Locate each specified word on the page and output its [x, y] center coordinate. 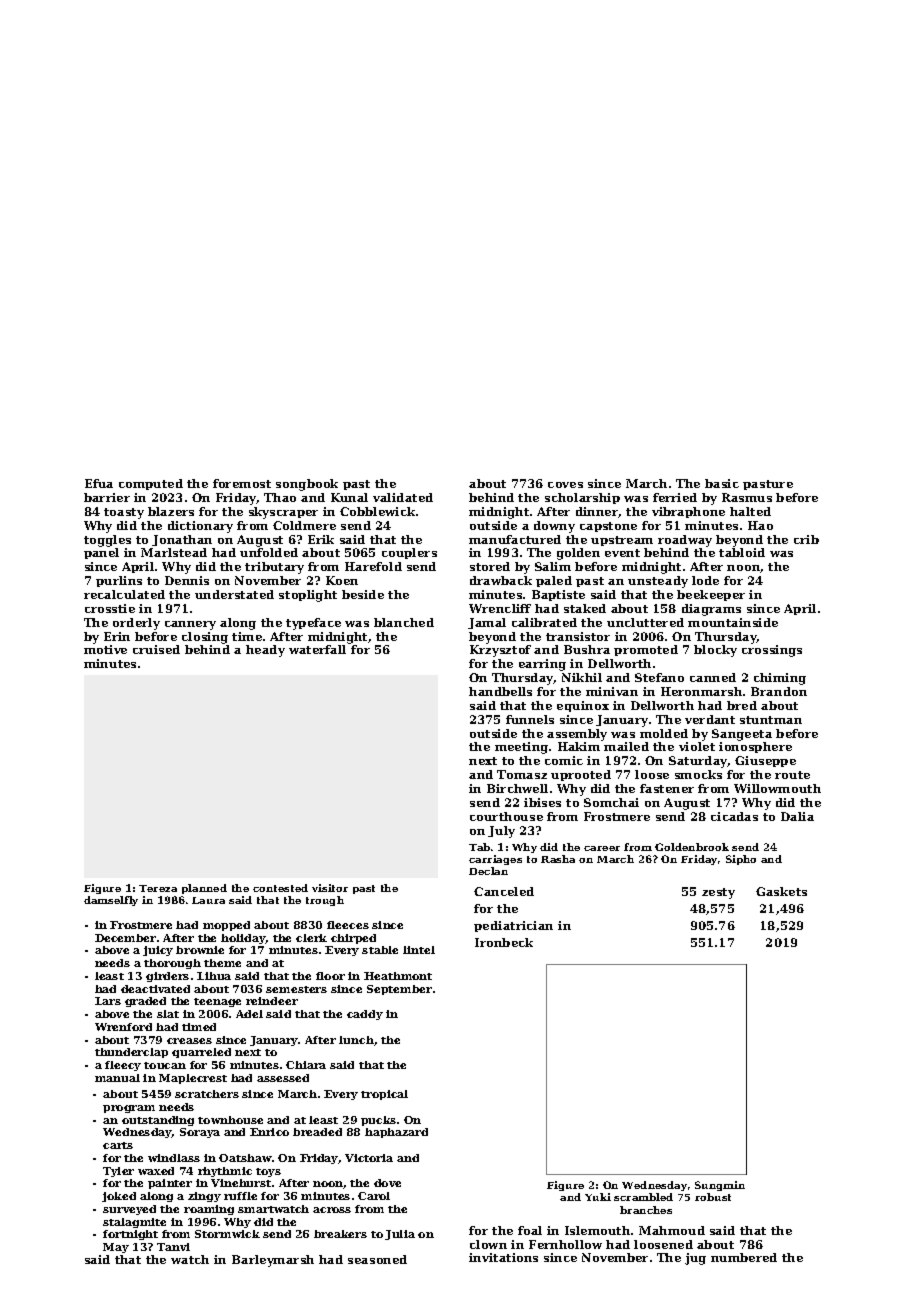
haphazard [396, 1133]
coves [565, 485]
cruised [156, 649]
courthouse [506, 816]
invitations [503, 1257]
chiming [780, 679]
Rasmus [747, 497]
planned [204, 889]
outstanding [158, 1121]
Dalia [797, 816]
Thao [280, 497]
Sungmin [720, 1186]
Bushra [587, 649]
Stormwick [227, 1234]
